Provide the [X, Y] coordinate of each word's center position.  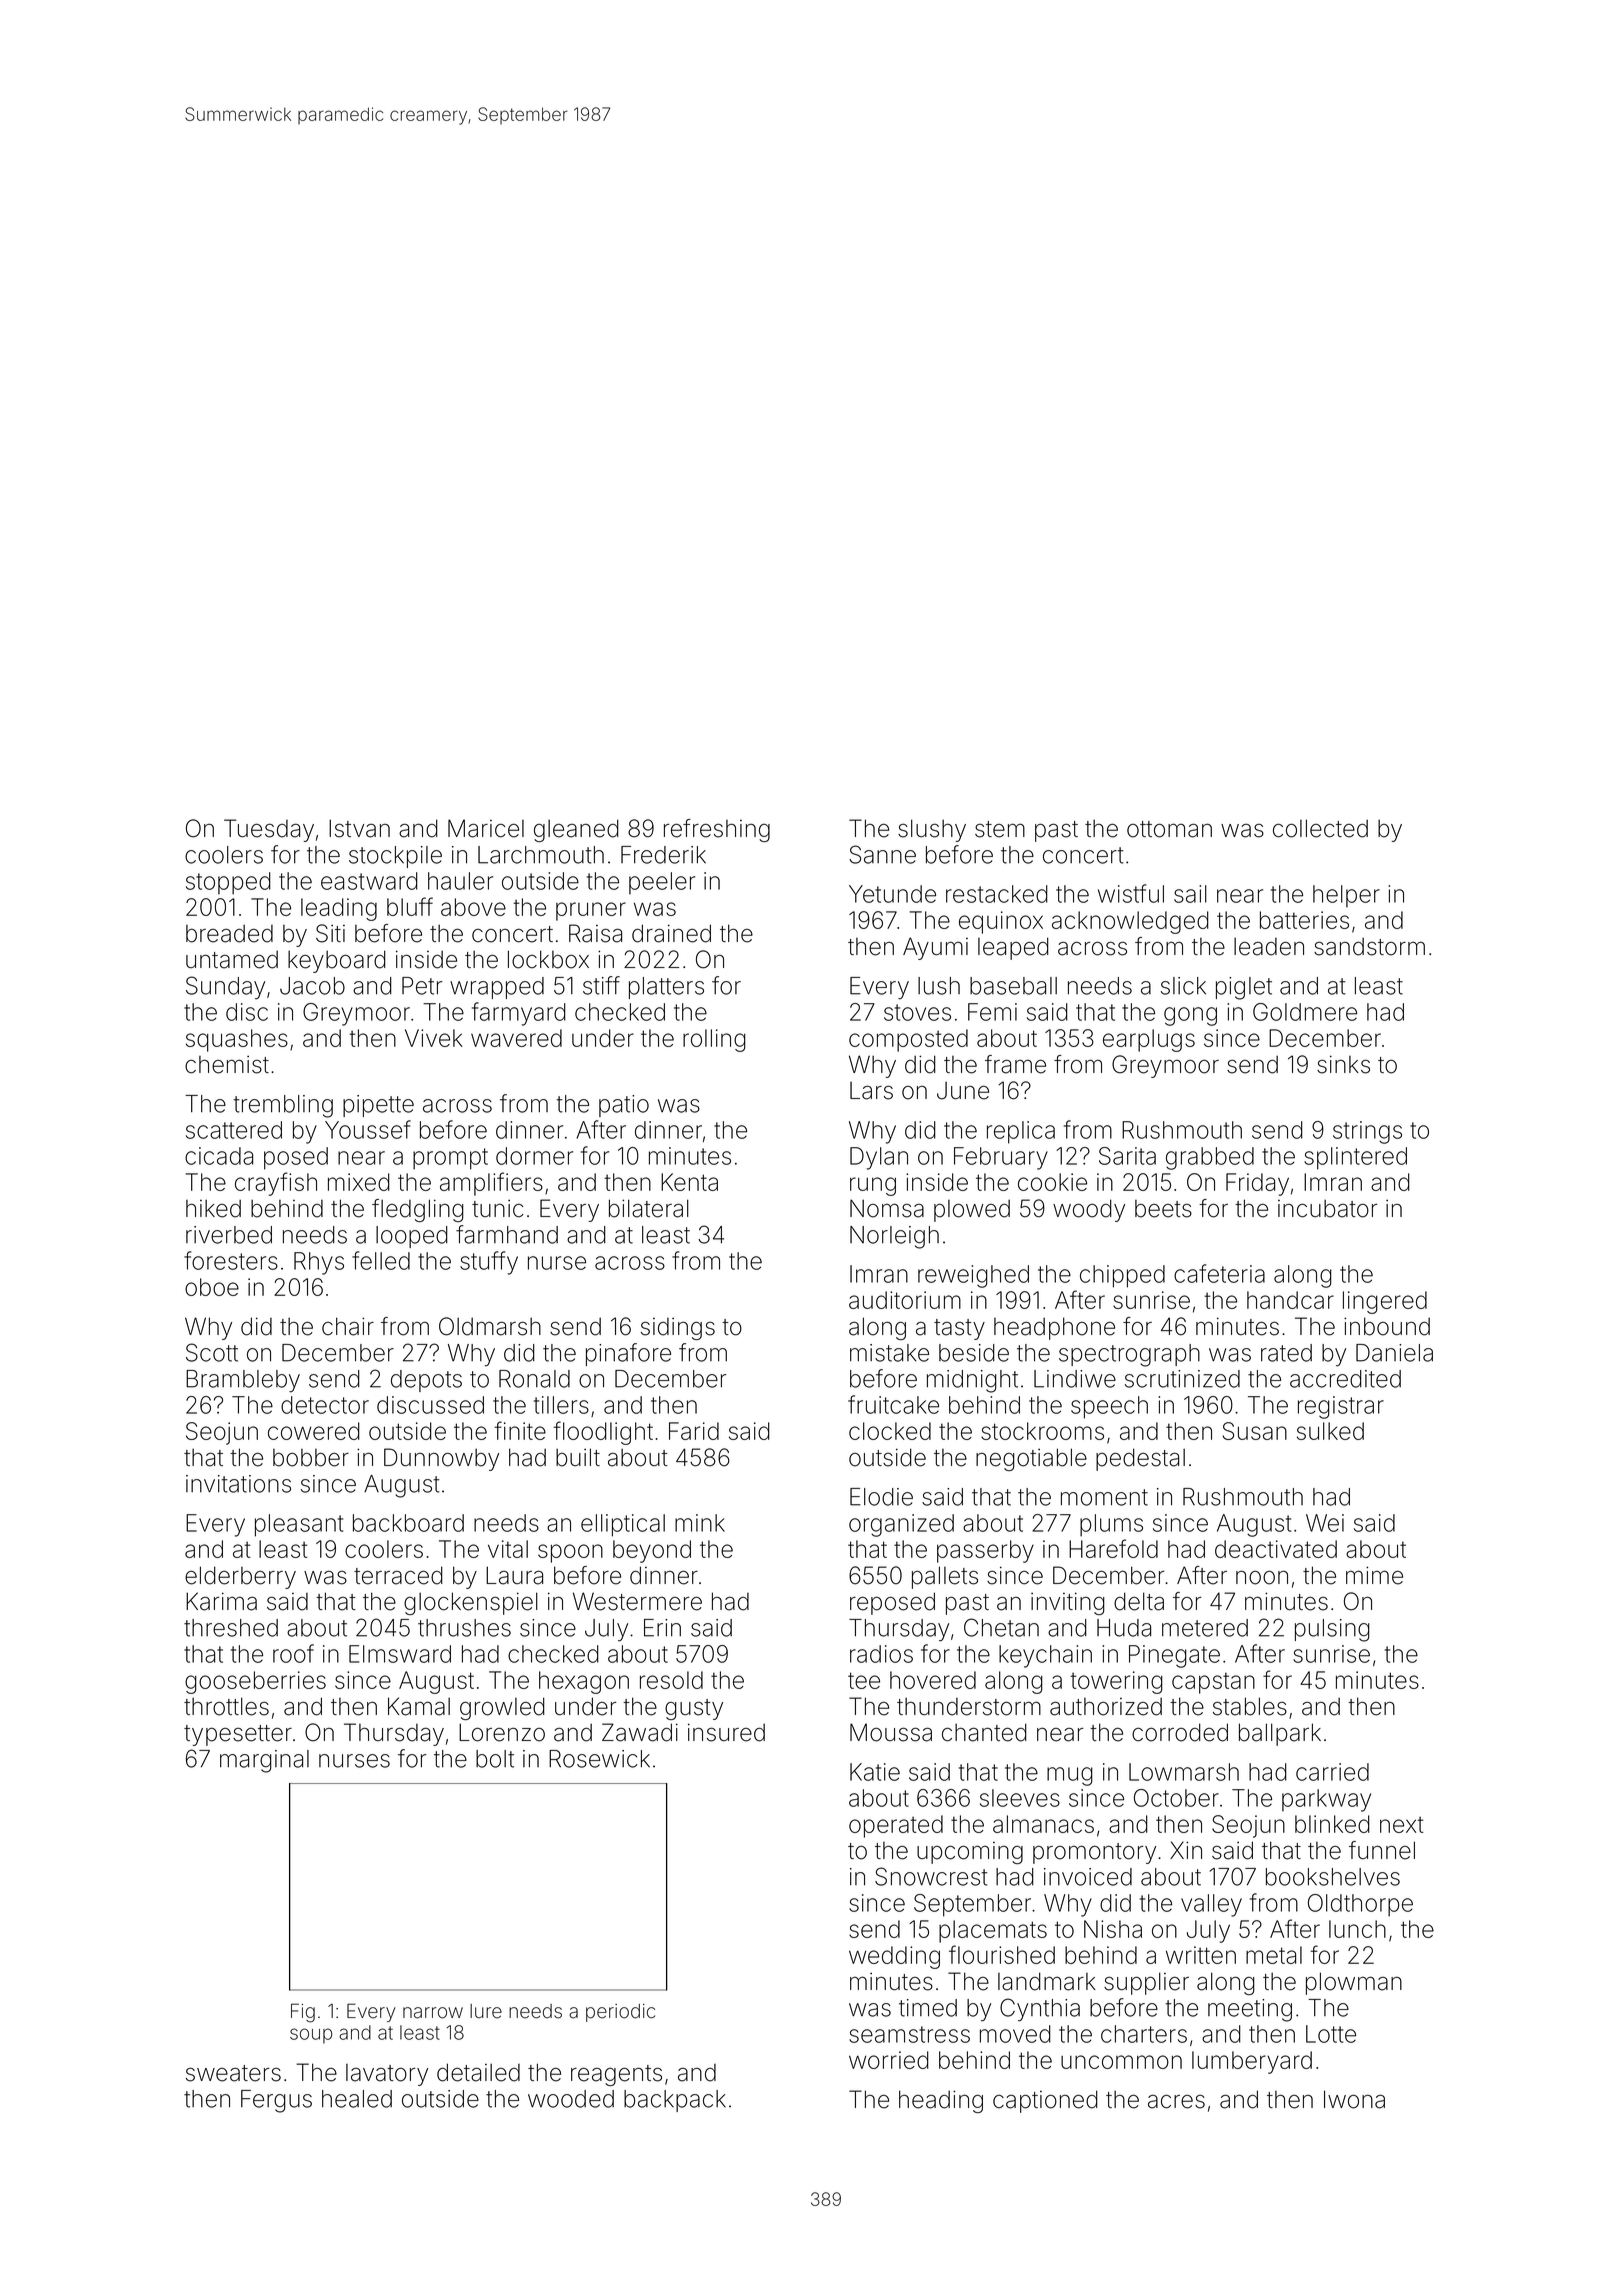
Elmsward [400, 1654]
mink [700, 1523]
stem [1000, 829]
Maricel [486, 828]
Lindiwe [1075, 1379]
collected [1320, 828]
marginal [264, 1761]
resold [671, 1680]
